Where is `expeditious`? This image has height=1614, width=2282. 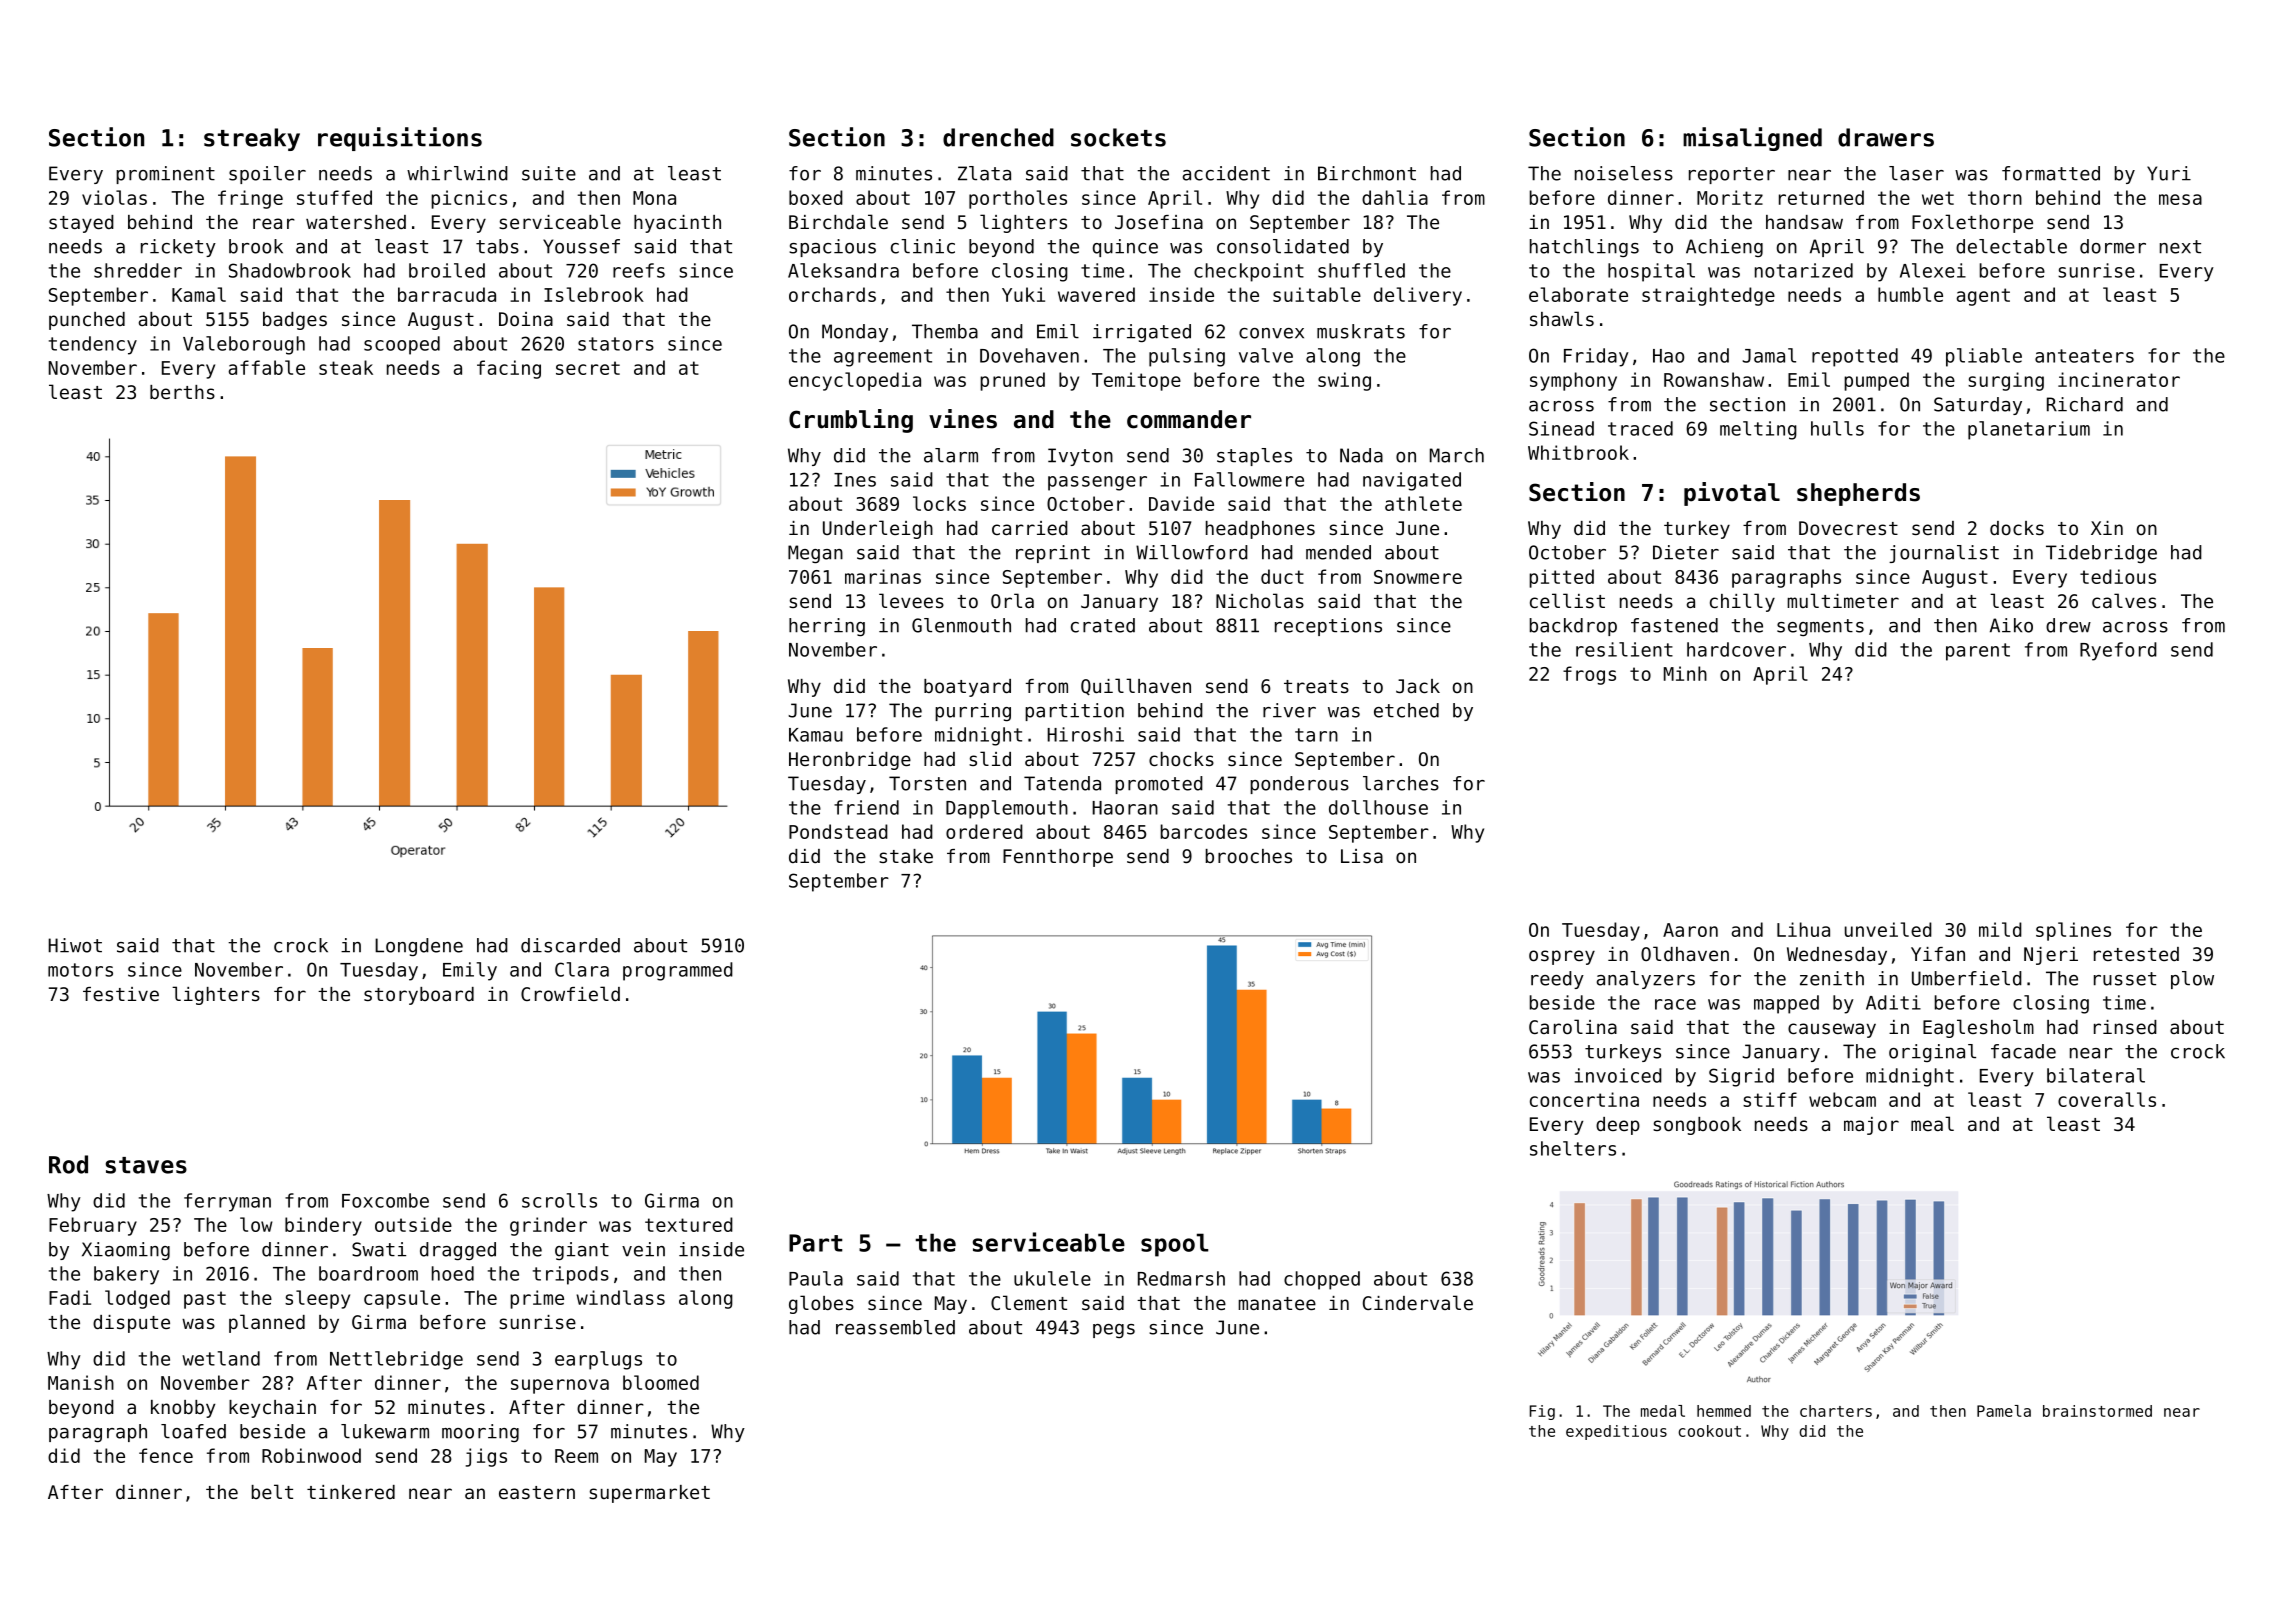 expeditious is located at coordinates (1616, 1432).
